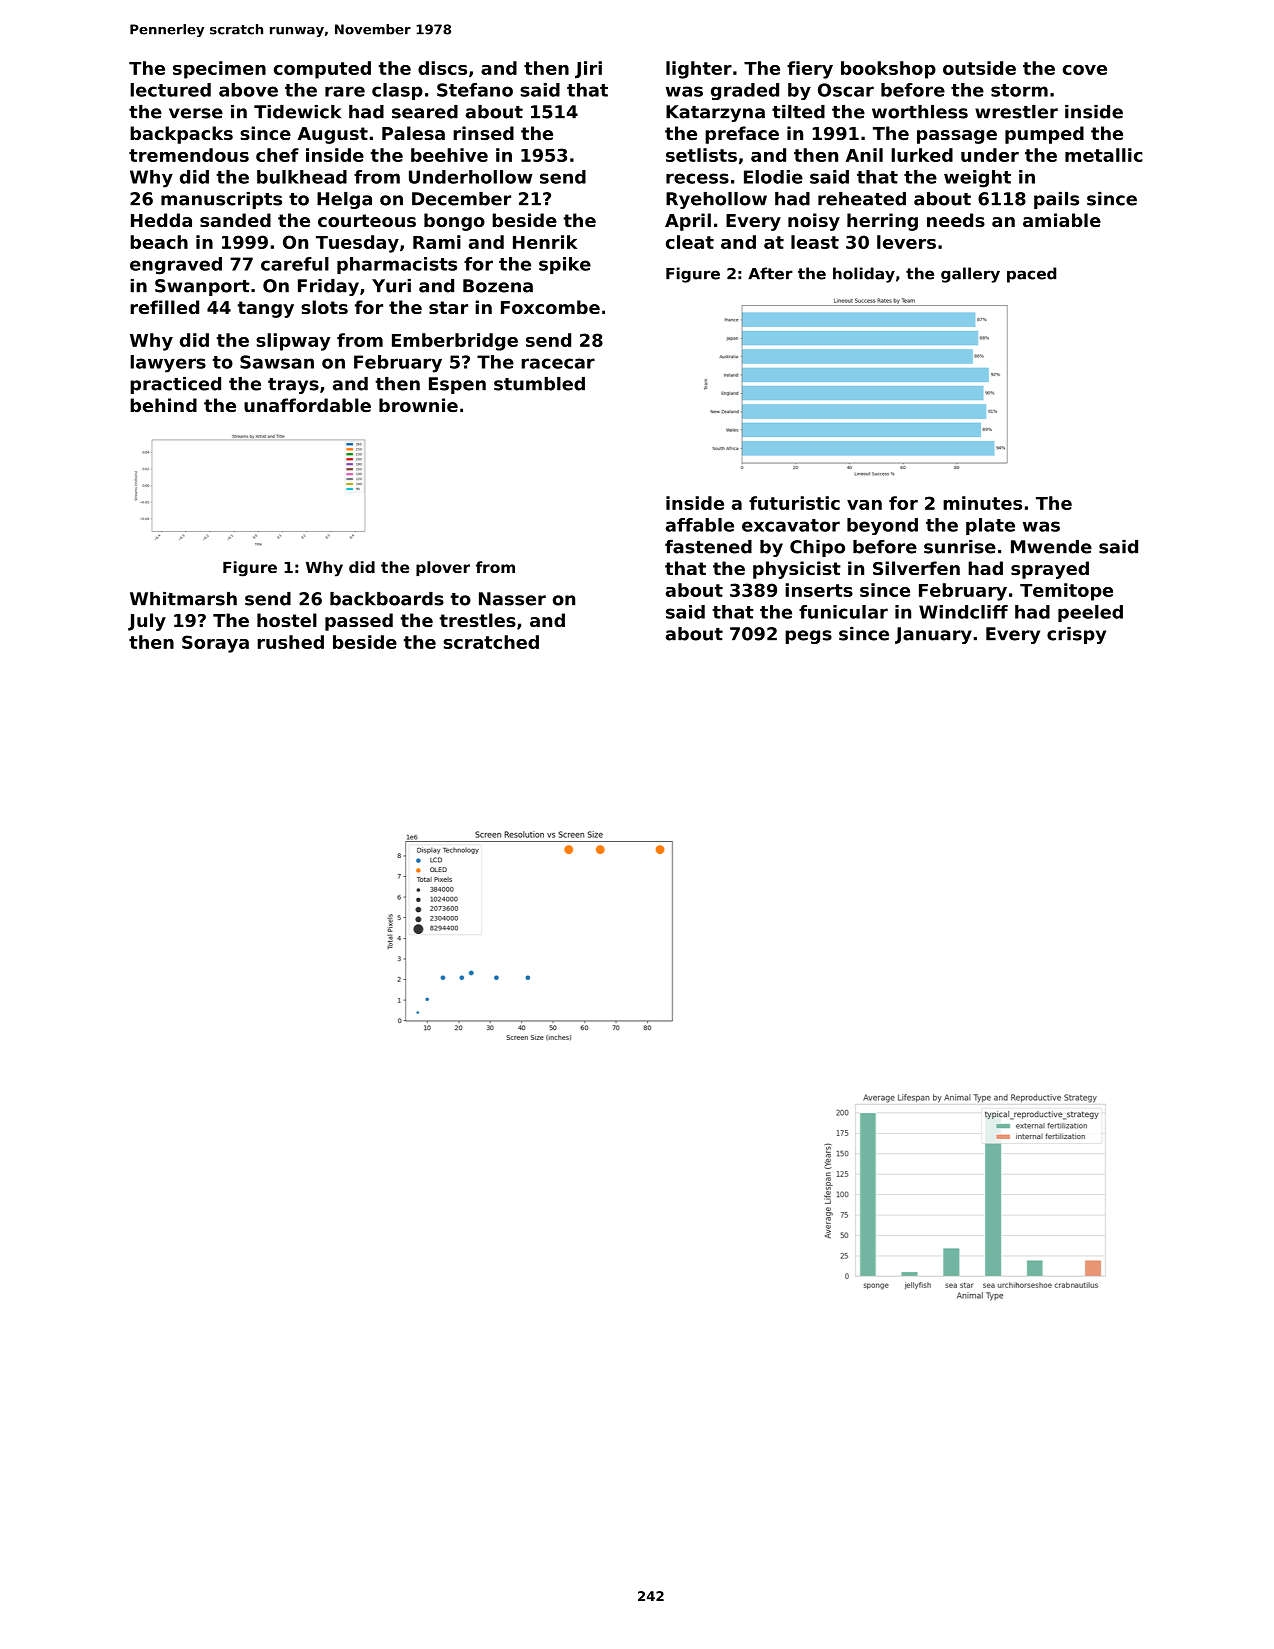 The width and height of the image is (1274, 1649). What do you see at coordinates (1031, 275) in the image?
I see `paced` at bounding box center [1031, 275].
